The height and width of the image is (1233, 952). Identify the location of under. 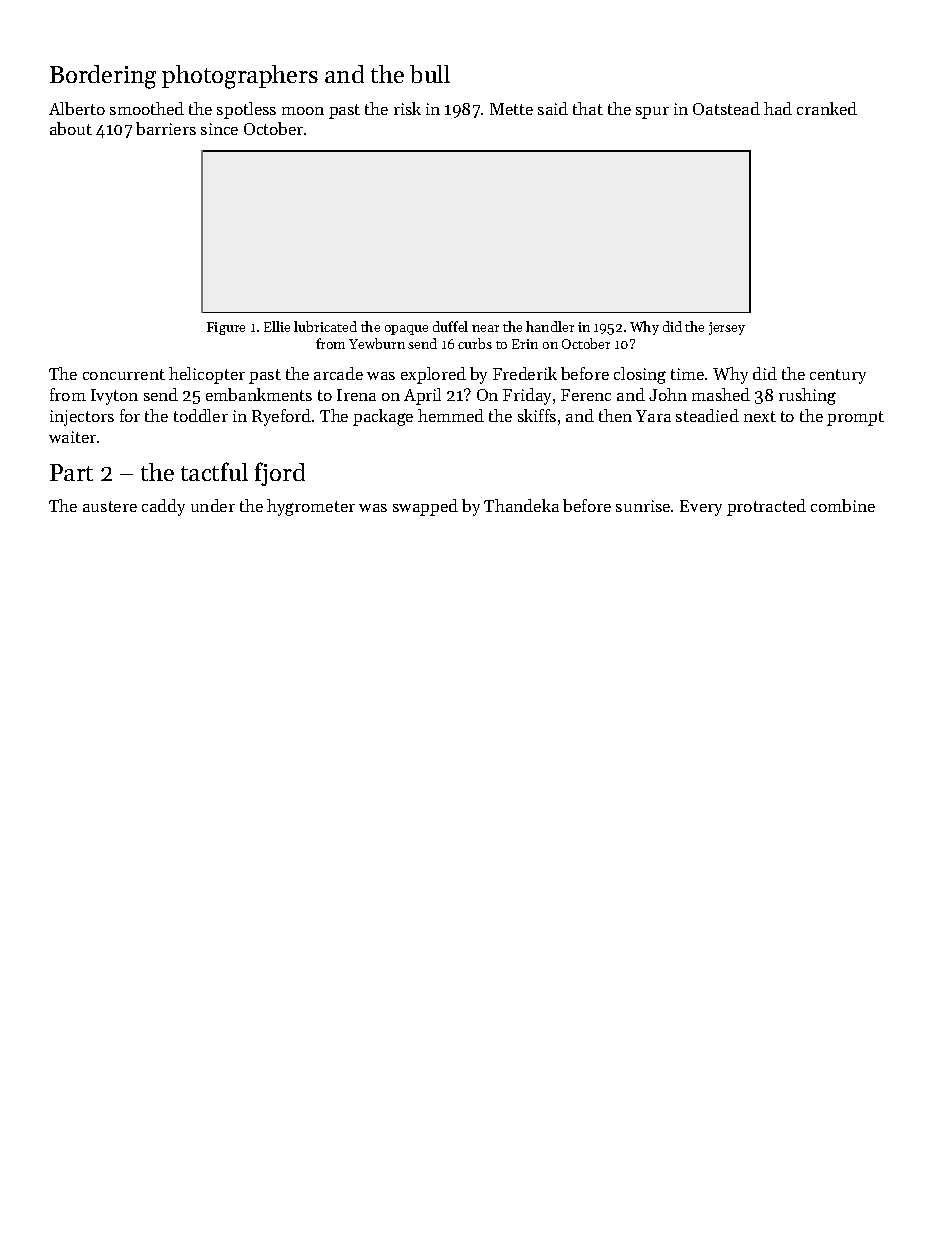
(213, 505).
